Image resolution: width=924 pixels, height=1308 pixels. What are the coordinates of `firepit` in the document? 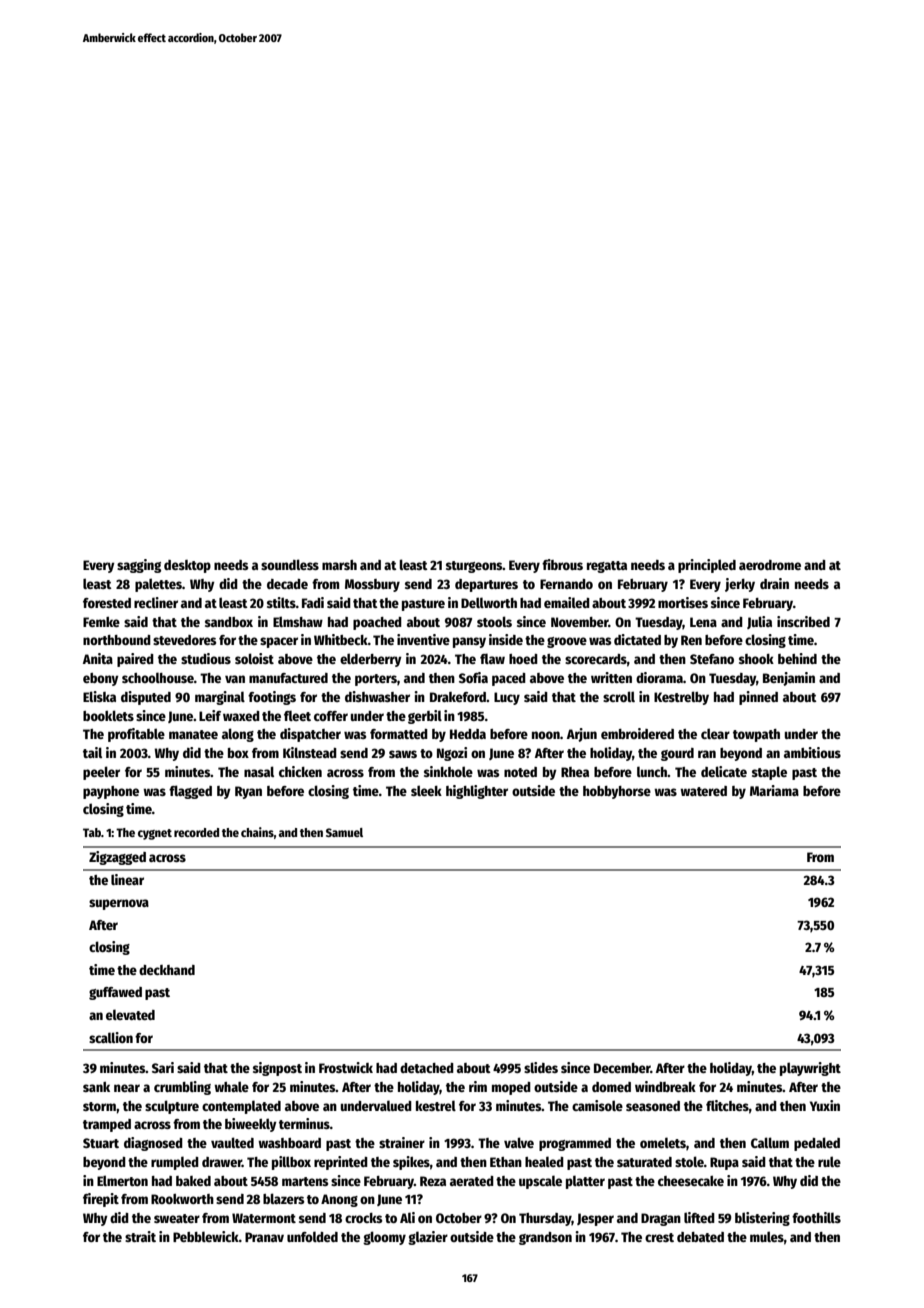 It's located at (101, 1200).
